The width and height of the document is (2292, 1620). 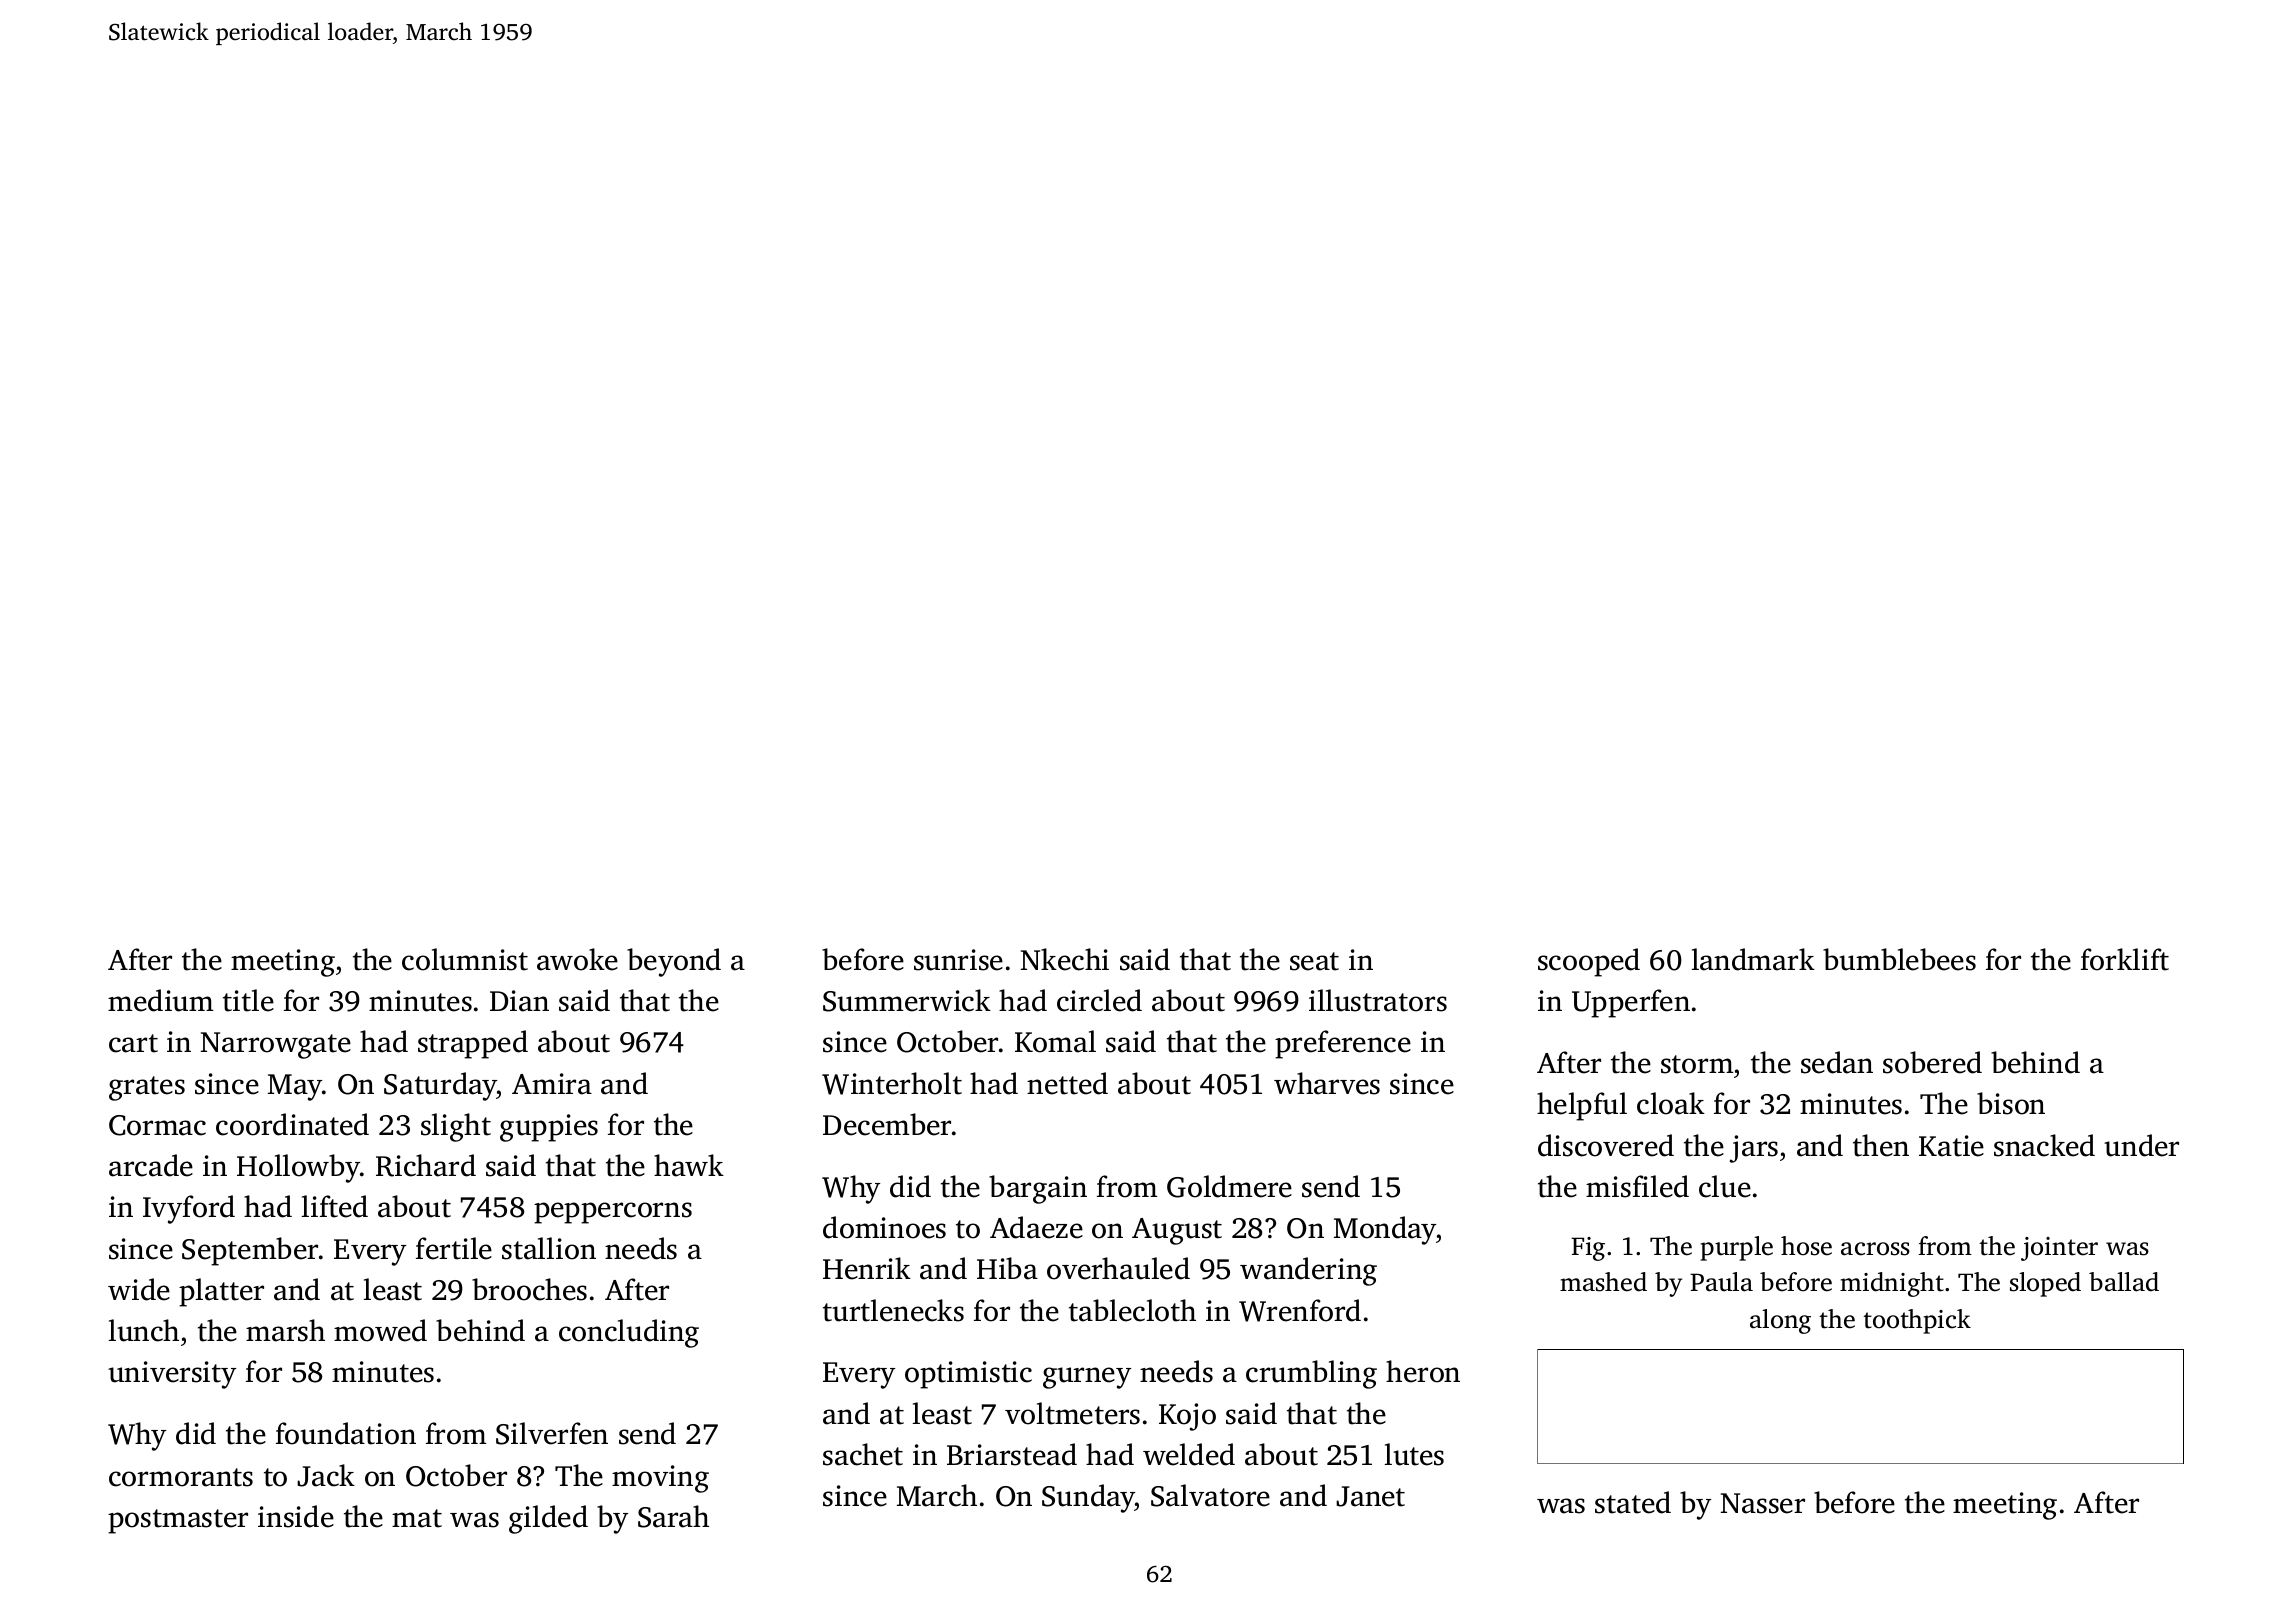 What do you see at coordinates (884, 1227) in the document?
I see `dominoes` at bounding box center [884, 1227].
